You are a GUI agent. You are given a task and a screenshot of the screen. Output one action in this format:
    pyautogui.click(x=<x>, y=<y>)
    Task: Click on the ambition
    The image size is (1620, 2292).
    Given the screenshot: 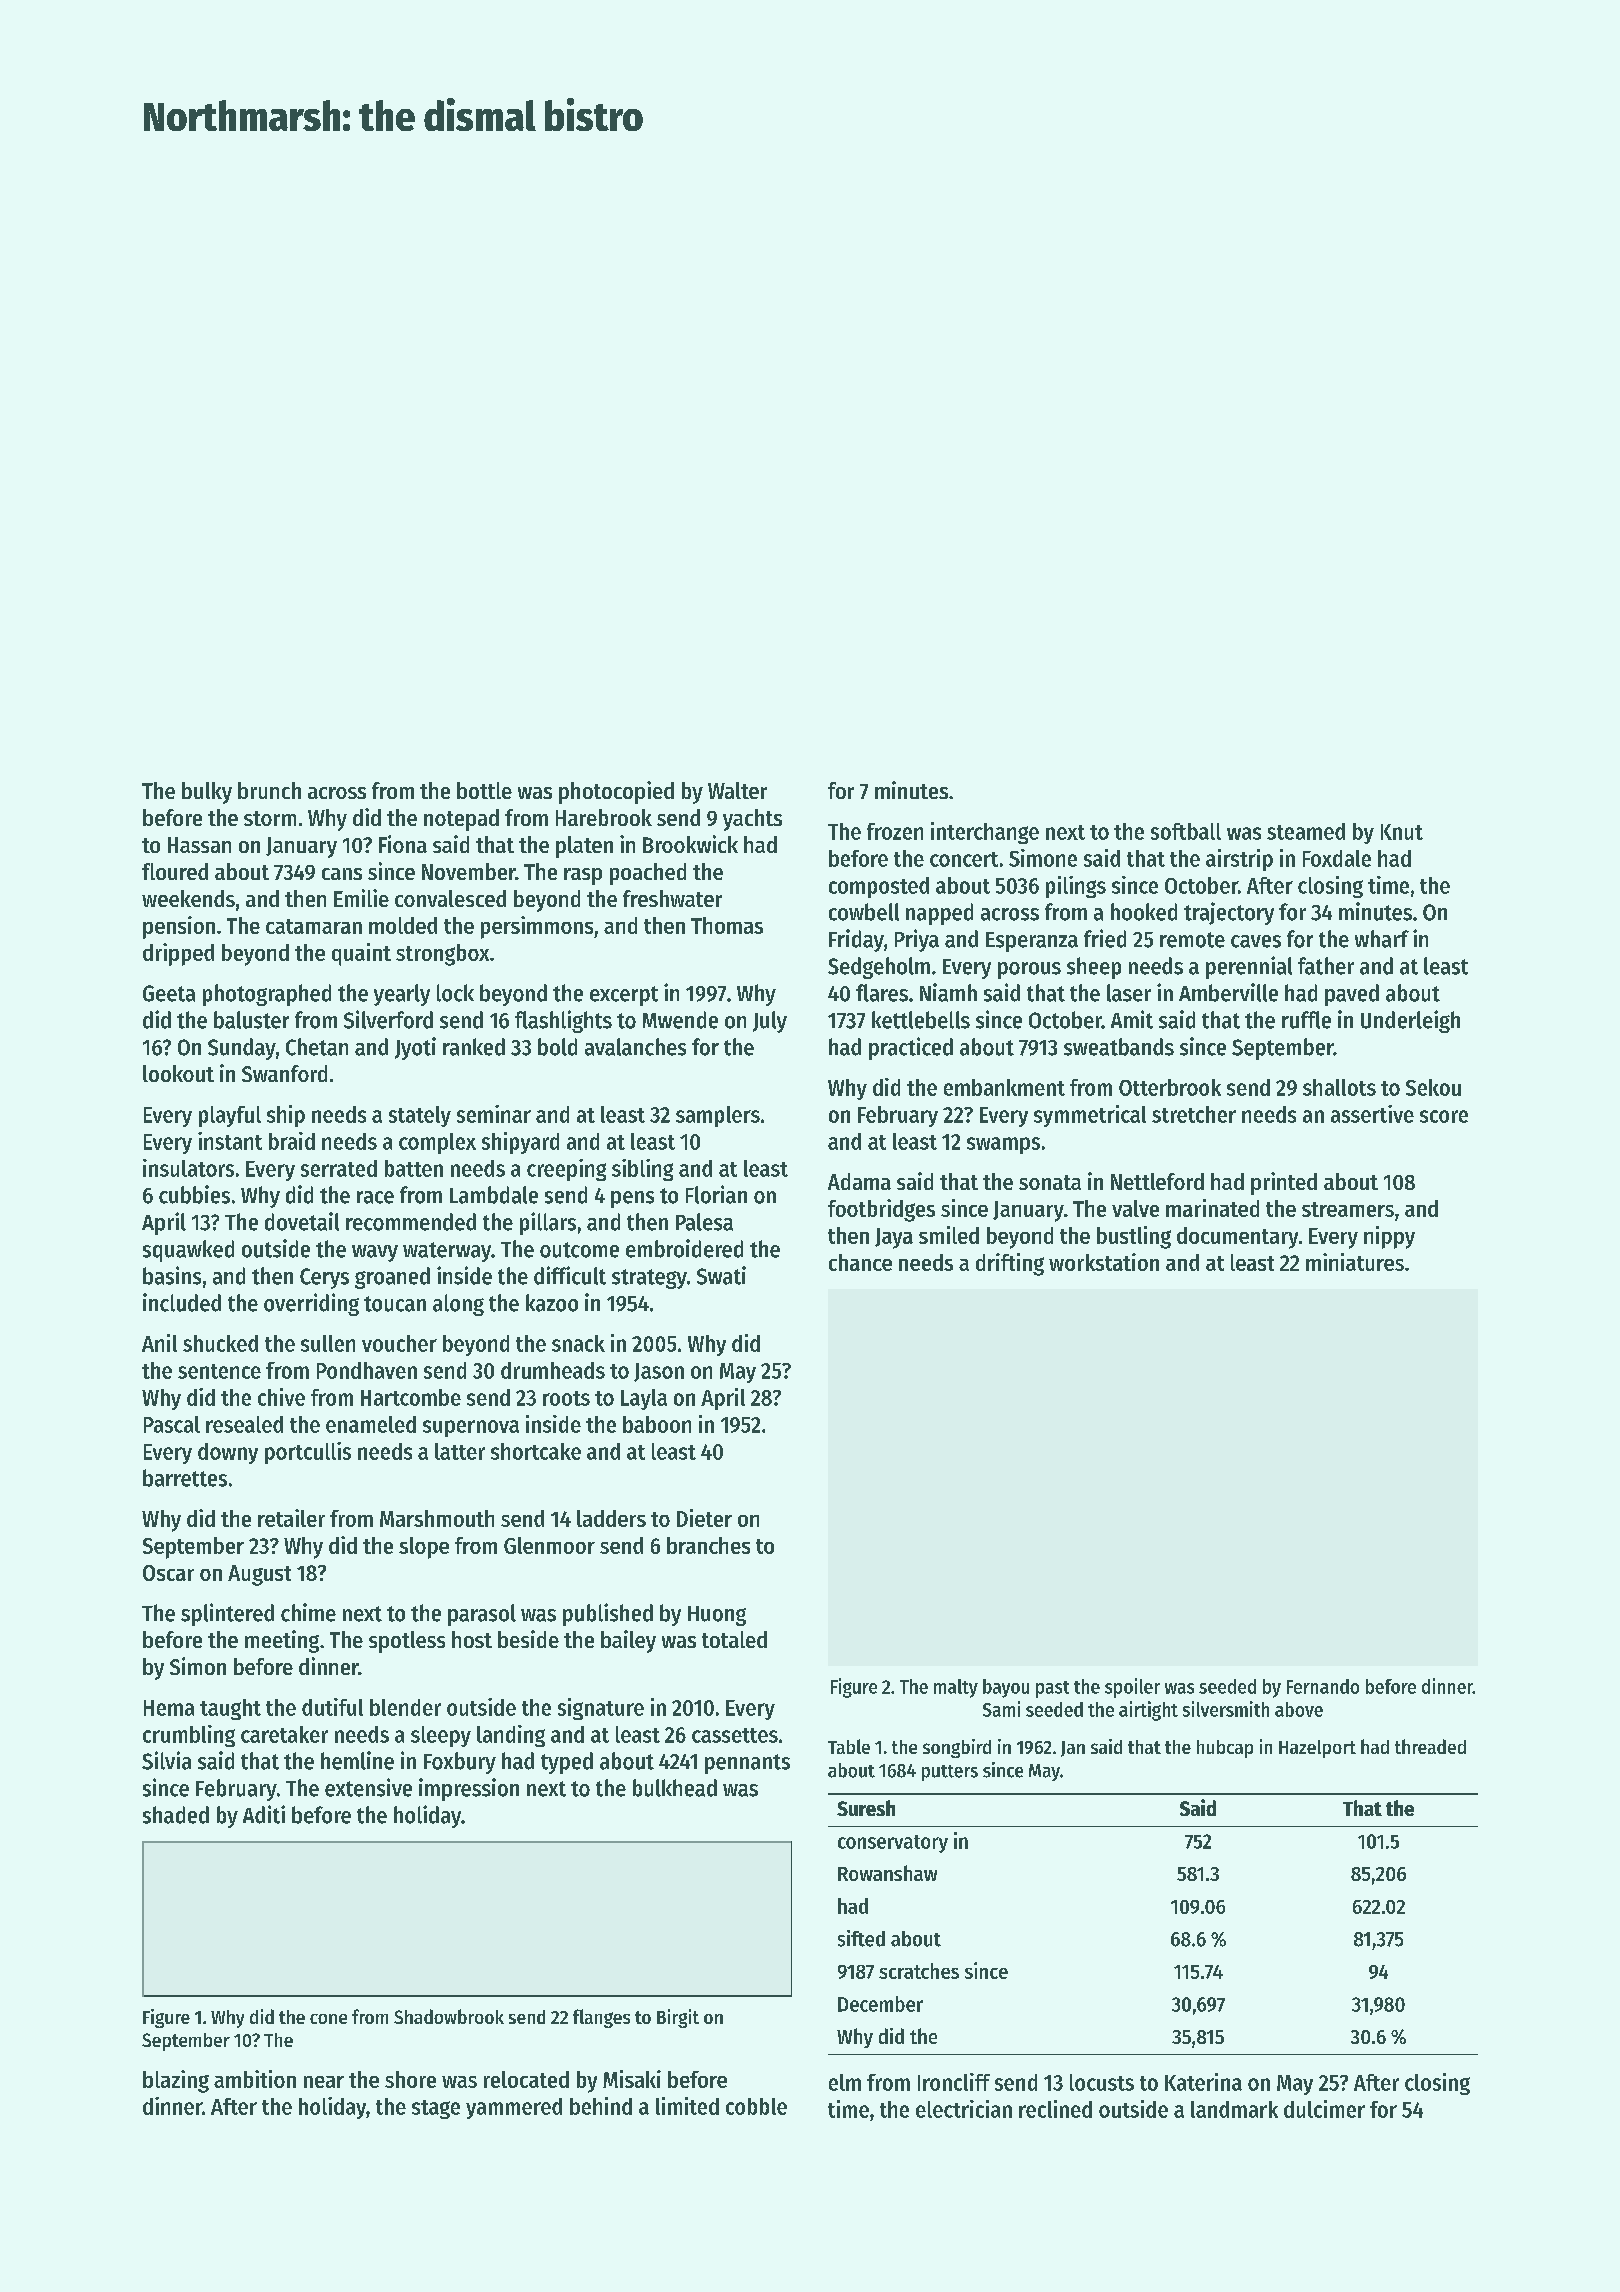 What is the action you would take?
    pyautogui.click(x=255, y=2079)
